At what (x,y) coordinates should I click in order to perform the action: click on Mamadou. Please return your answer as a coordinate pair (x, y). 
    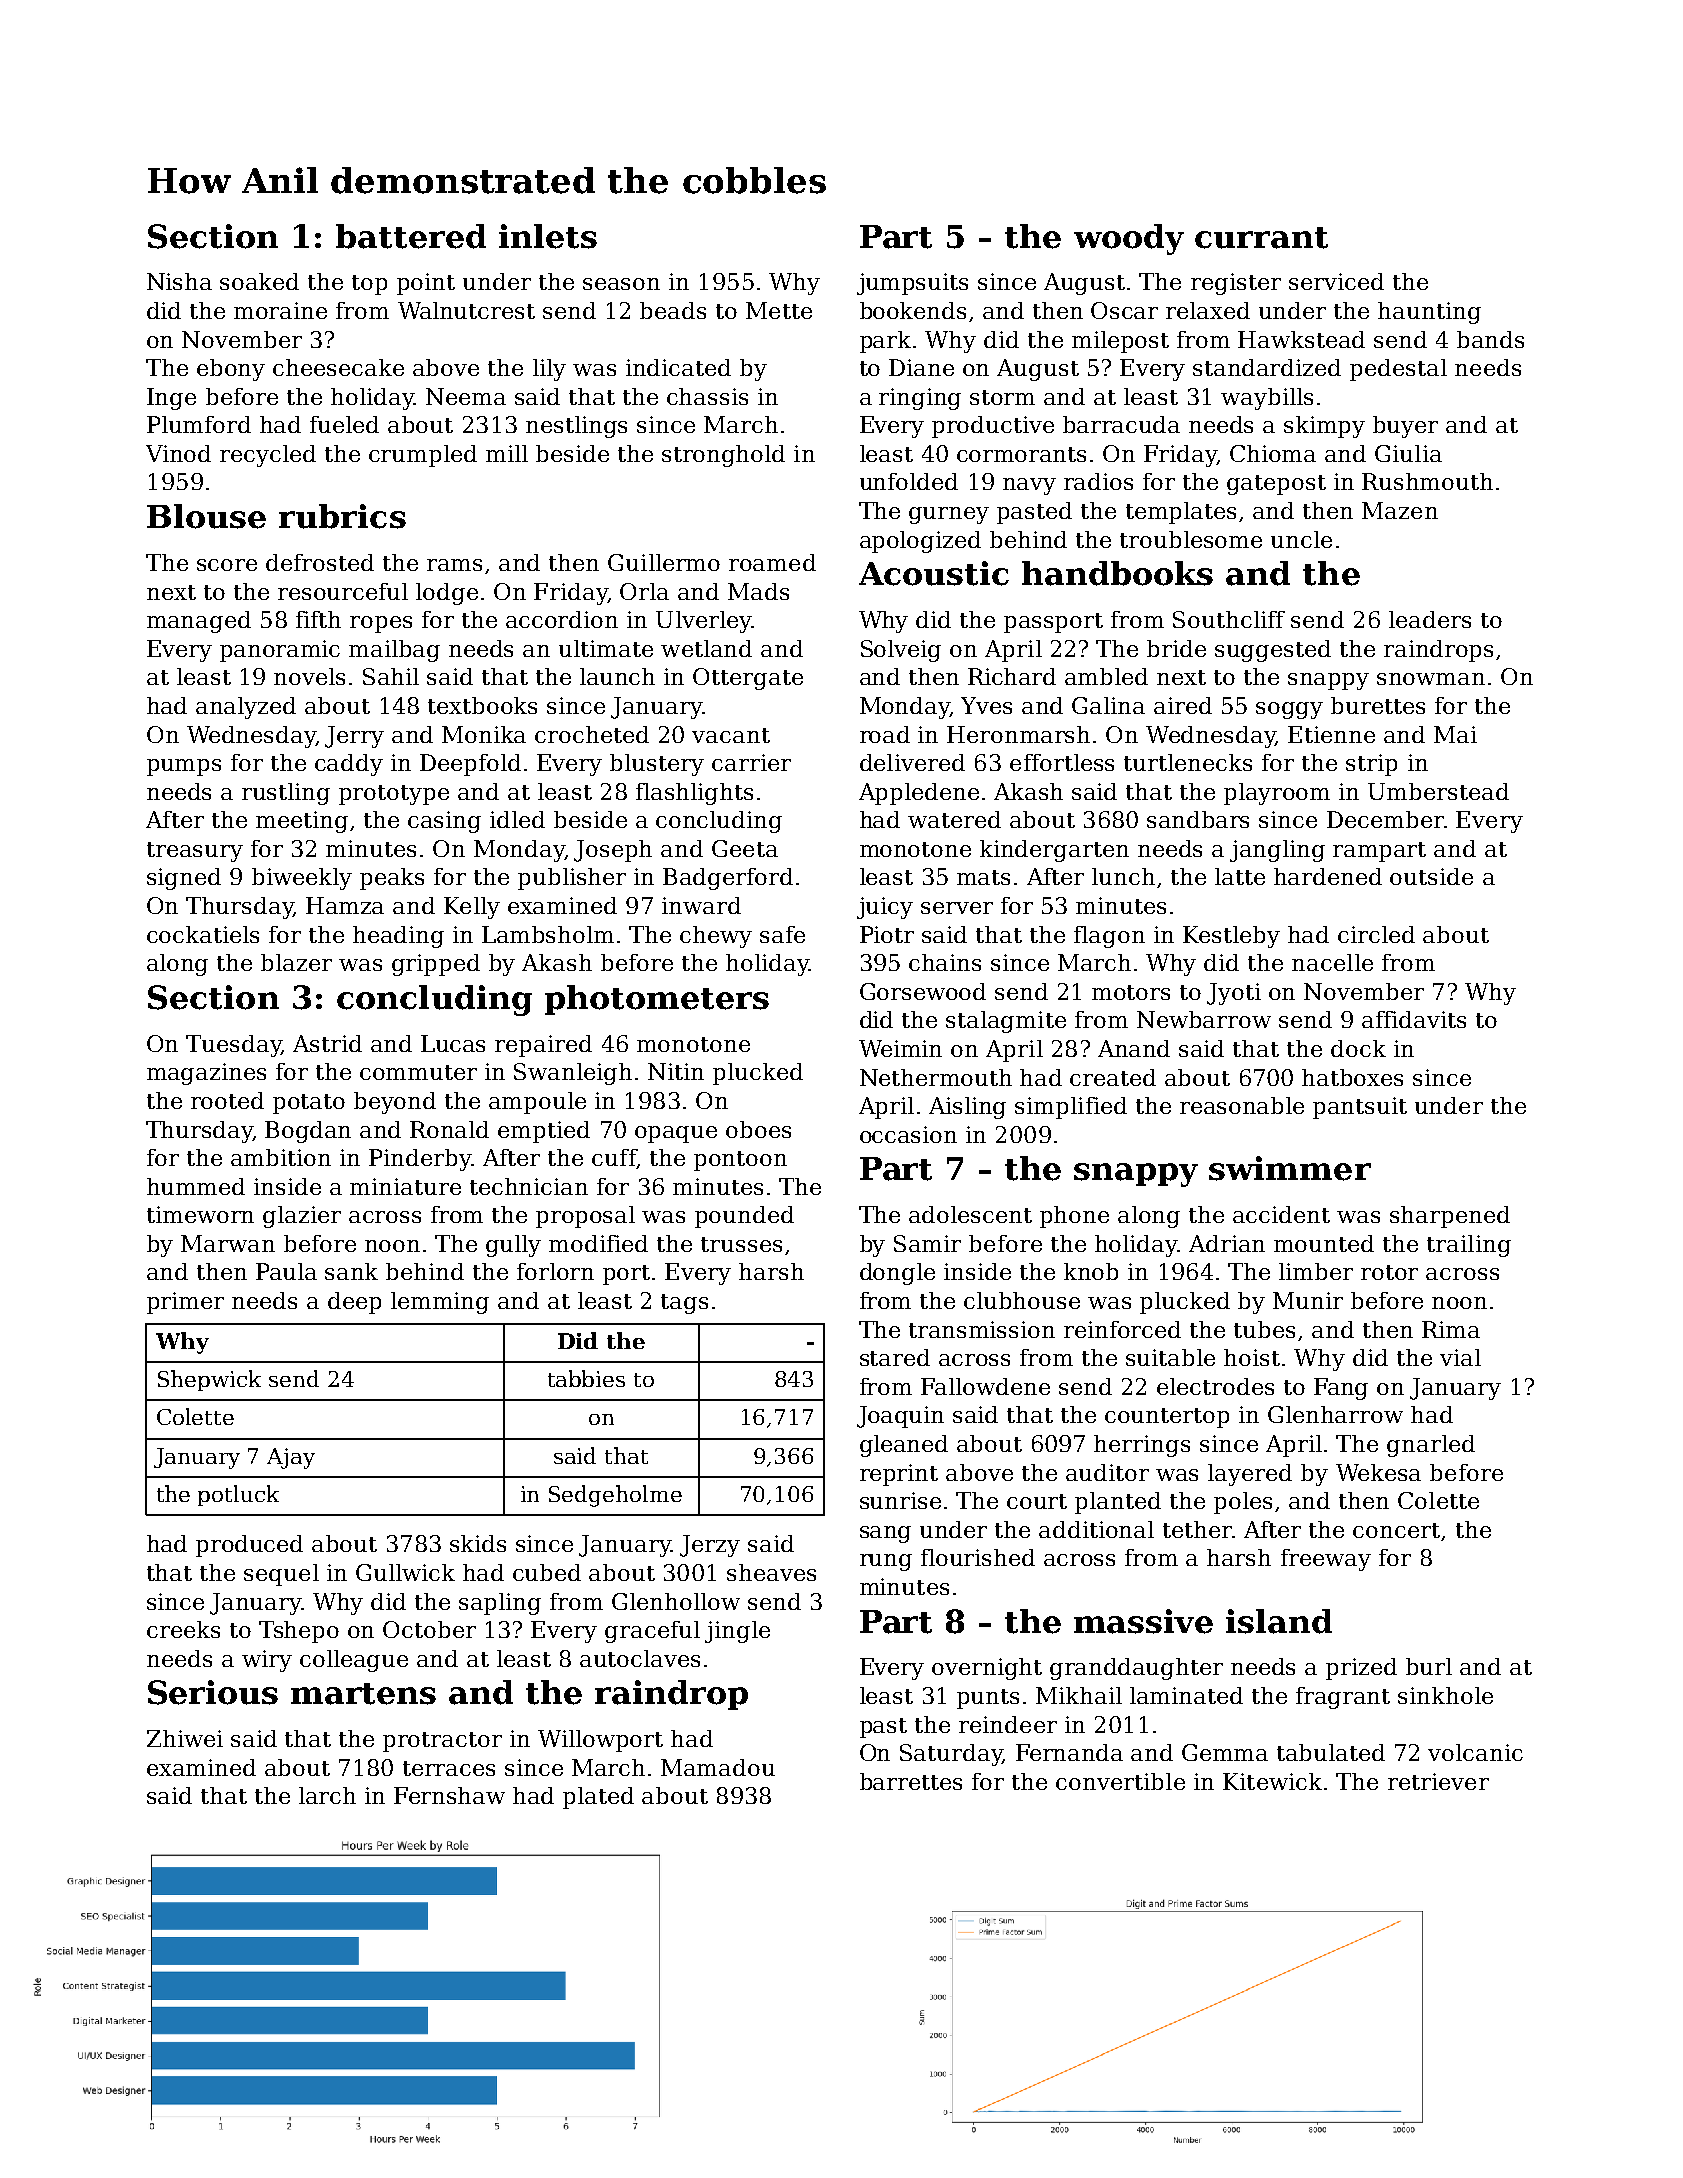
    Looking at the image, I should click on (718, 1767).
